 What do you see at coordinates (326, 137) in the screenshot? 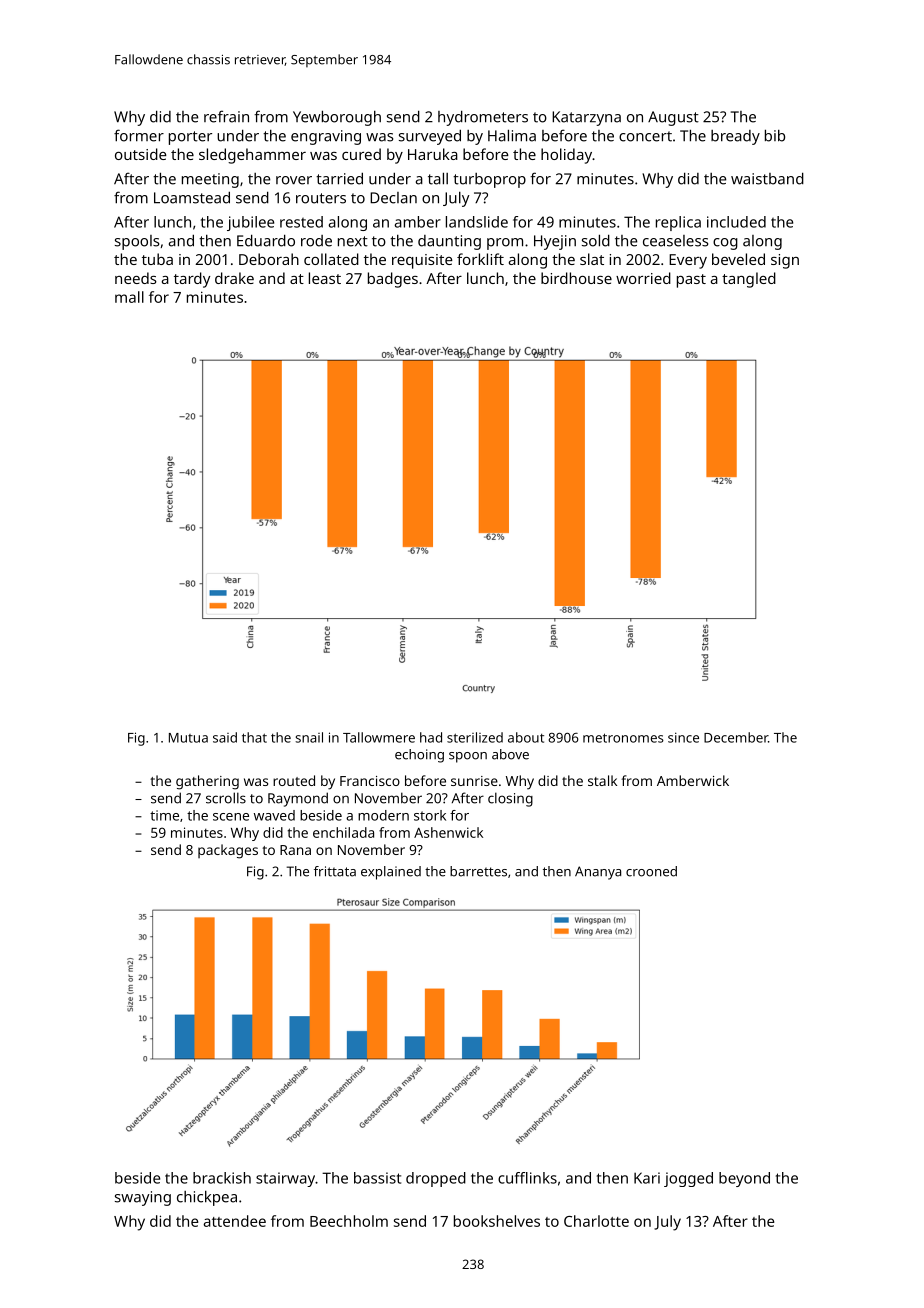
I see `engraving` at bounding box center [326, 137].
